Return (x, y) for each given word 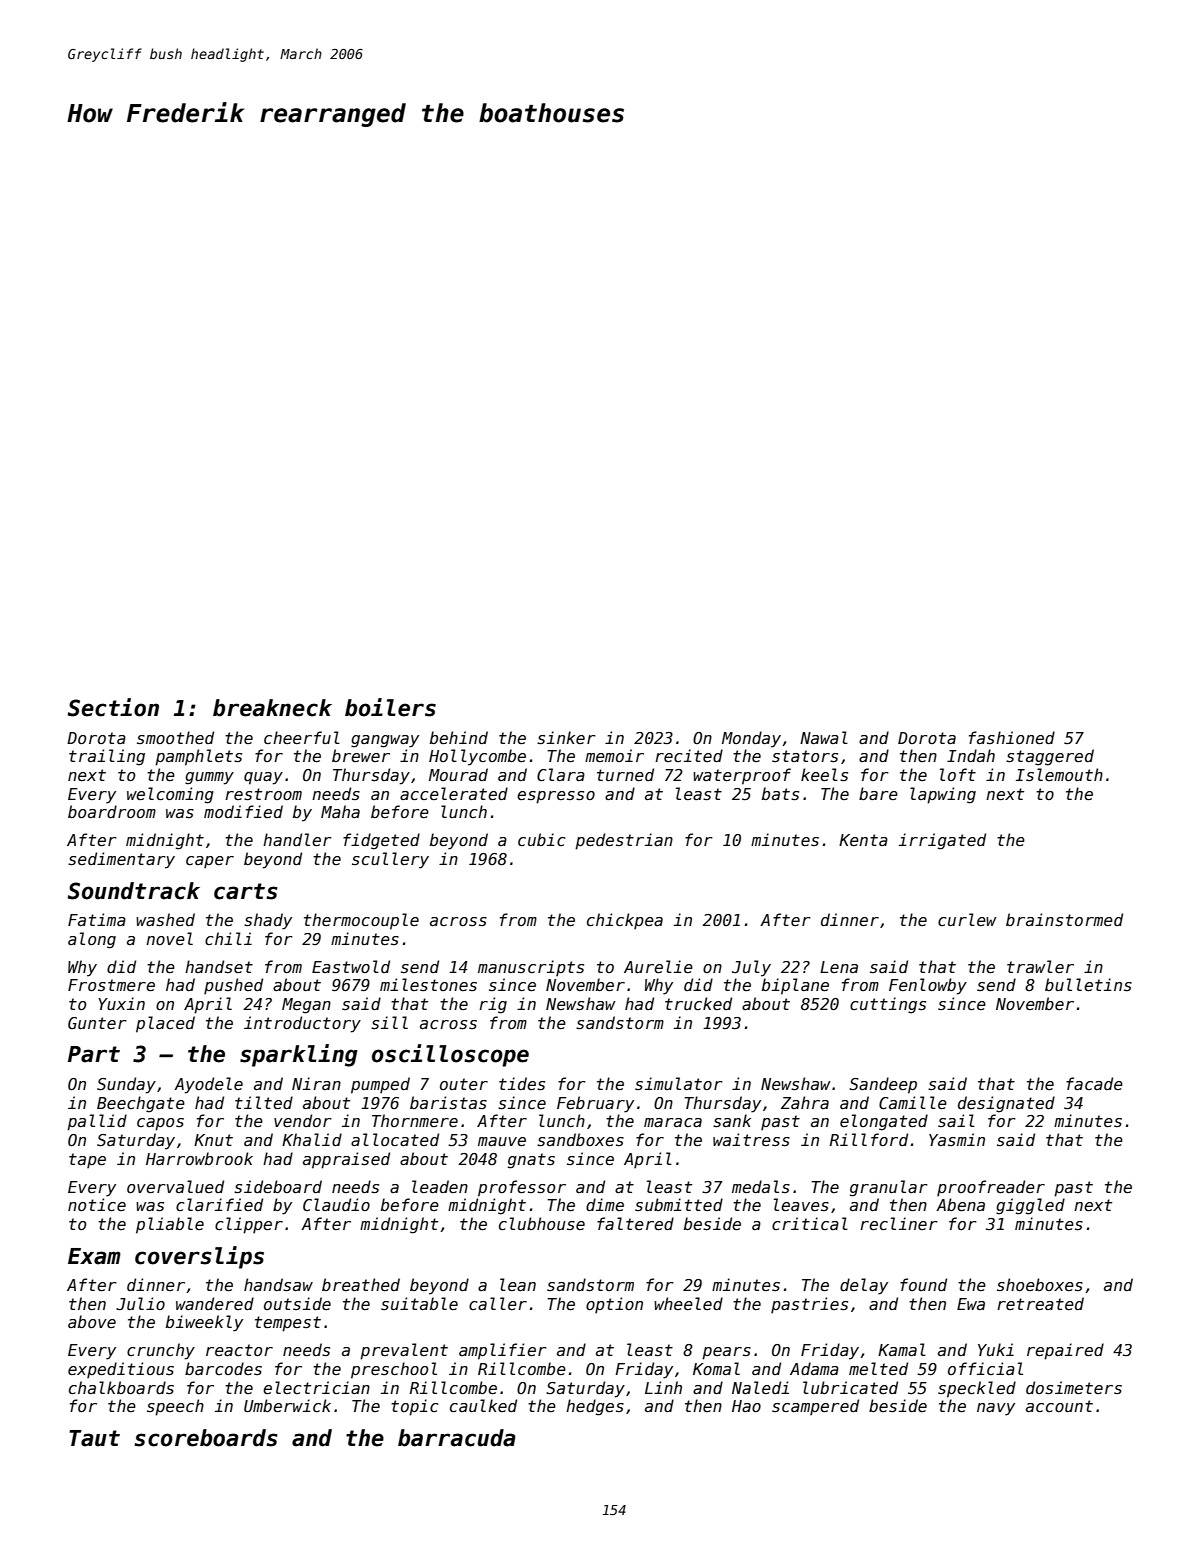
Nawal (824, 737)
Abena (960, 1204)
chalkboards (121, 1387)
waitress (751, 1139)
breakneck (272, 708)
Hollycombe (477, 757)
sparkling (299, 1055)
